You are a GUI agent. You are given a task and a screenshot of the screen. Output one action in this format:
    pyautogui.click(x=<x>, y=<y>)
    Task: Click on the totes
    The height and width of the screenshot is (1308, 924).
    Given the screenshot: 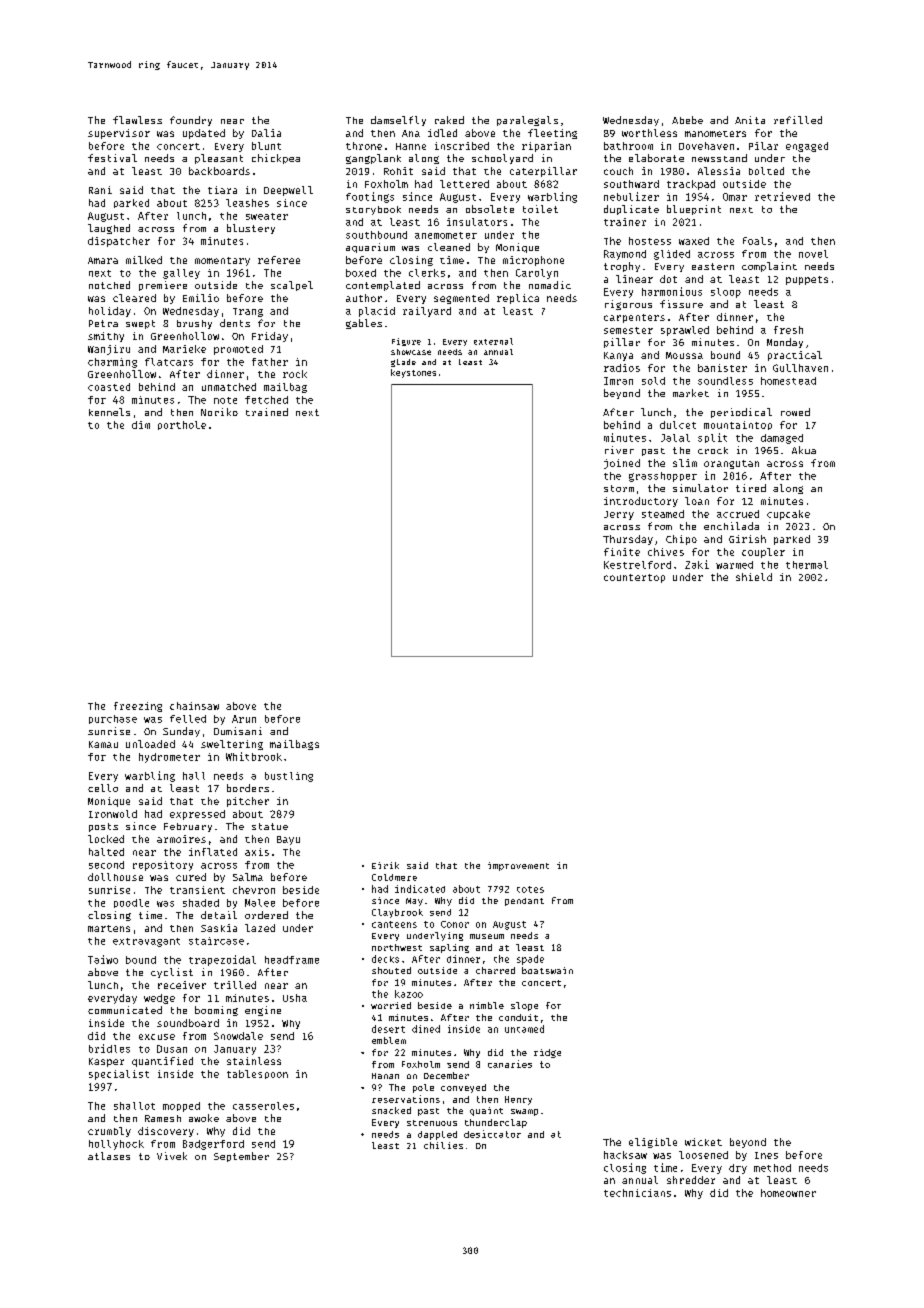 What is the action you would take?
    pyautogui.click(x=530, y=889)
